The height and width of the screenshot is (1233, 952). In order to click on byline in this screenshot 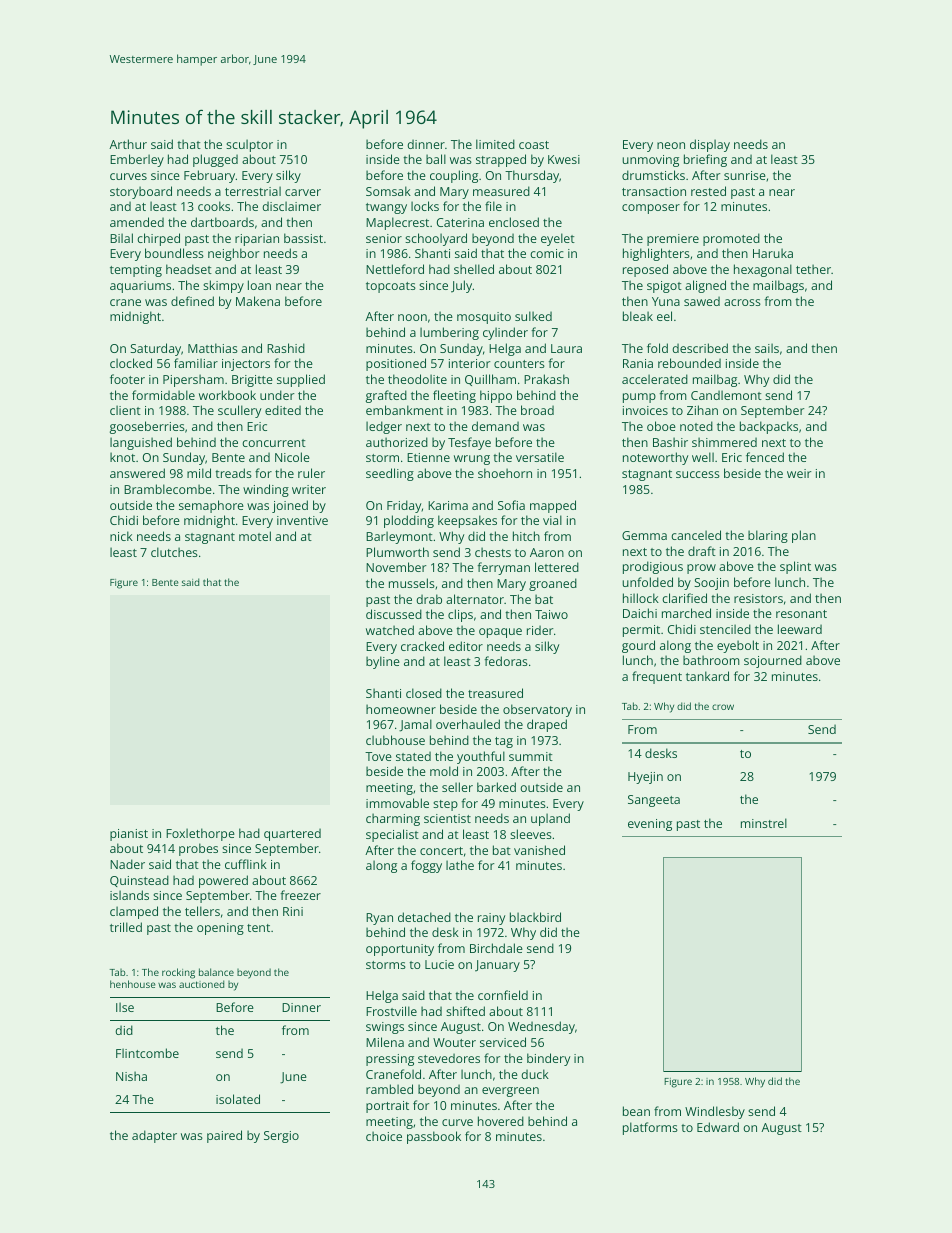, I will do `click(383, 662)`.
